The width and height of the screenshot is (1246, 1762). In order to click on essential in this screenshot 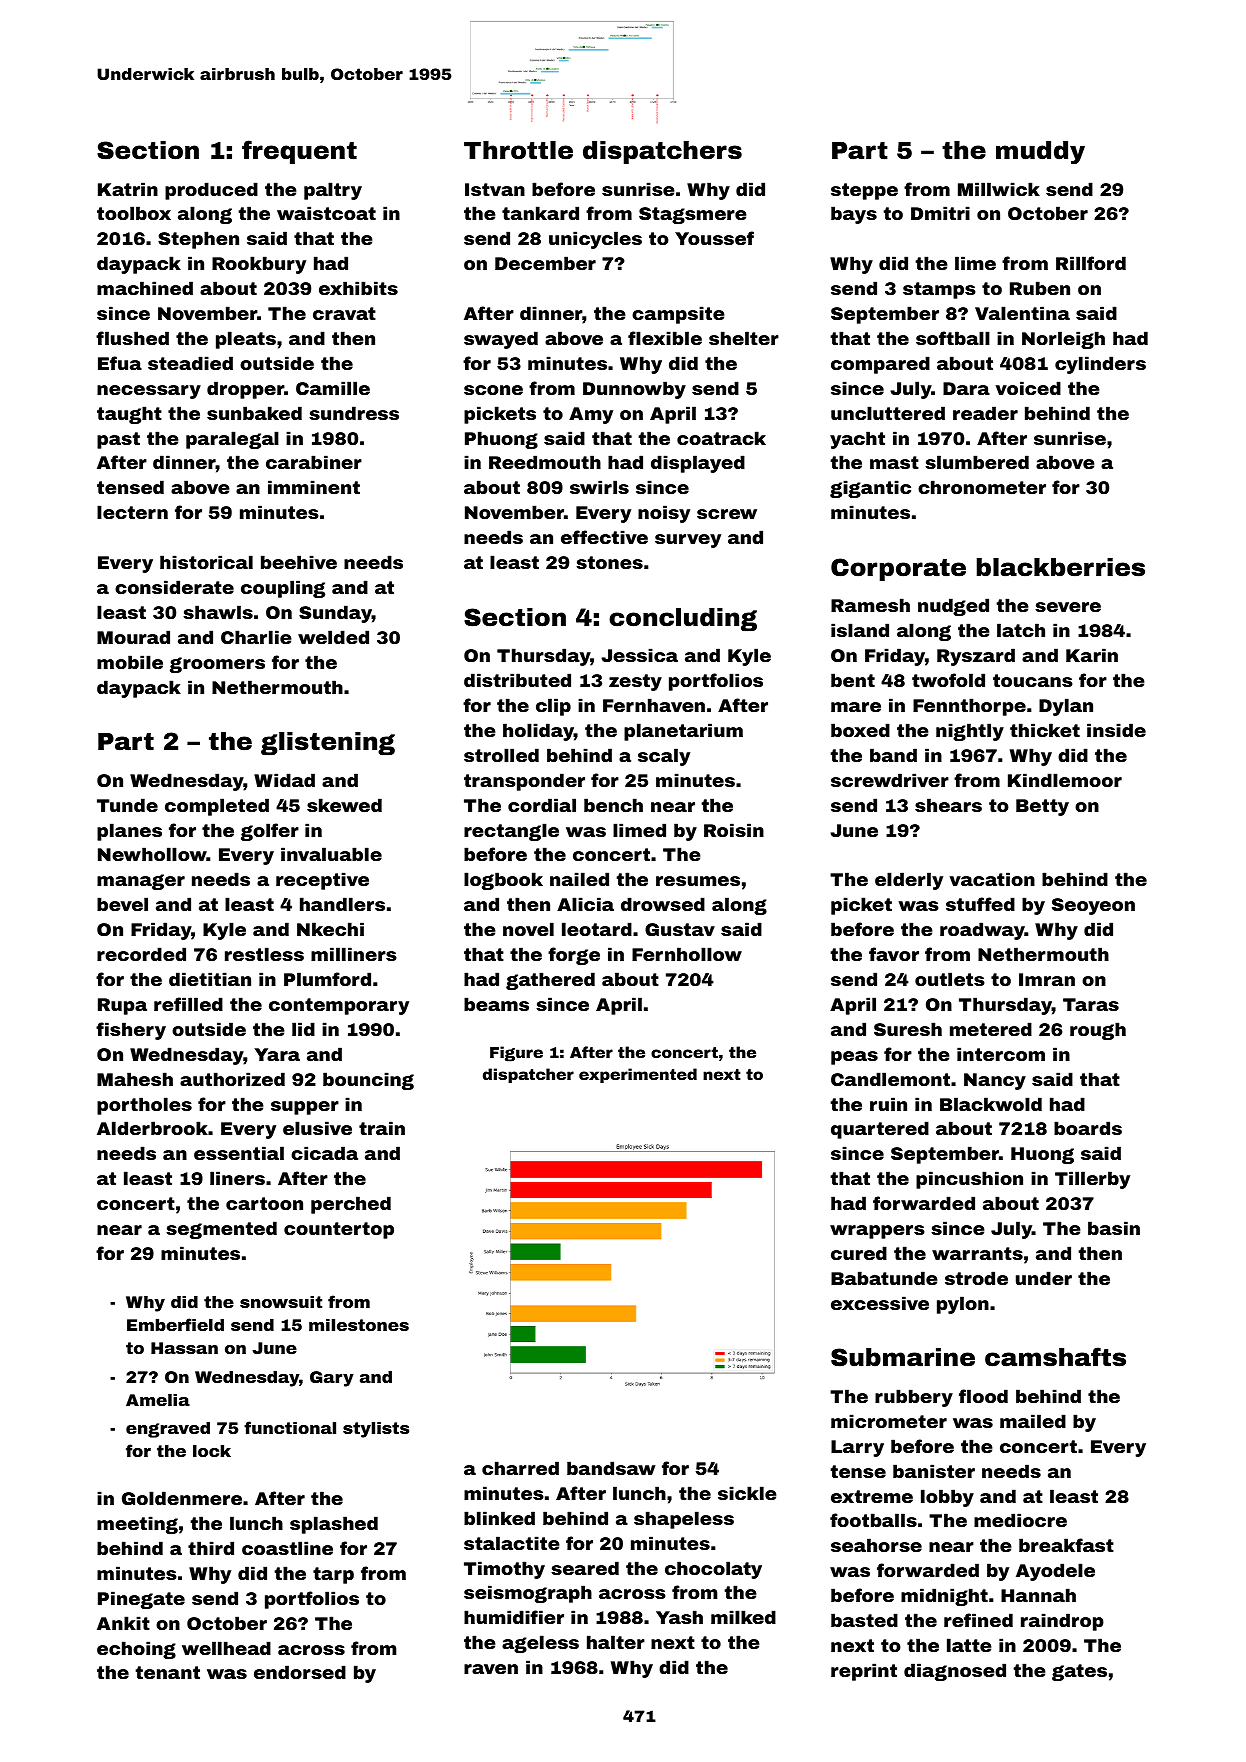, I will do `click(239, 1153)`.
